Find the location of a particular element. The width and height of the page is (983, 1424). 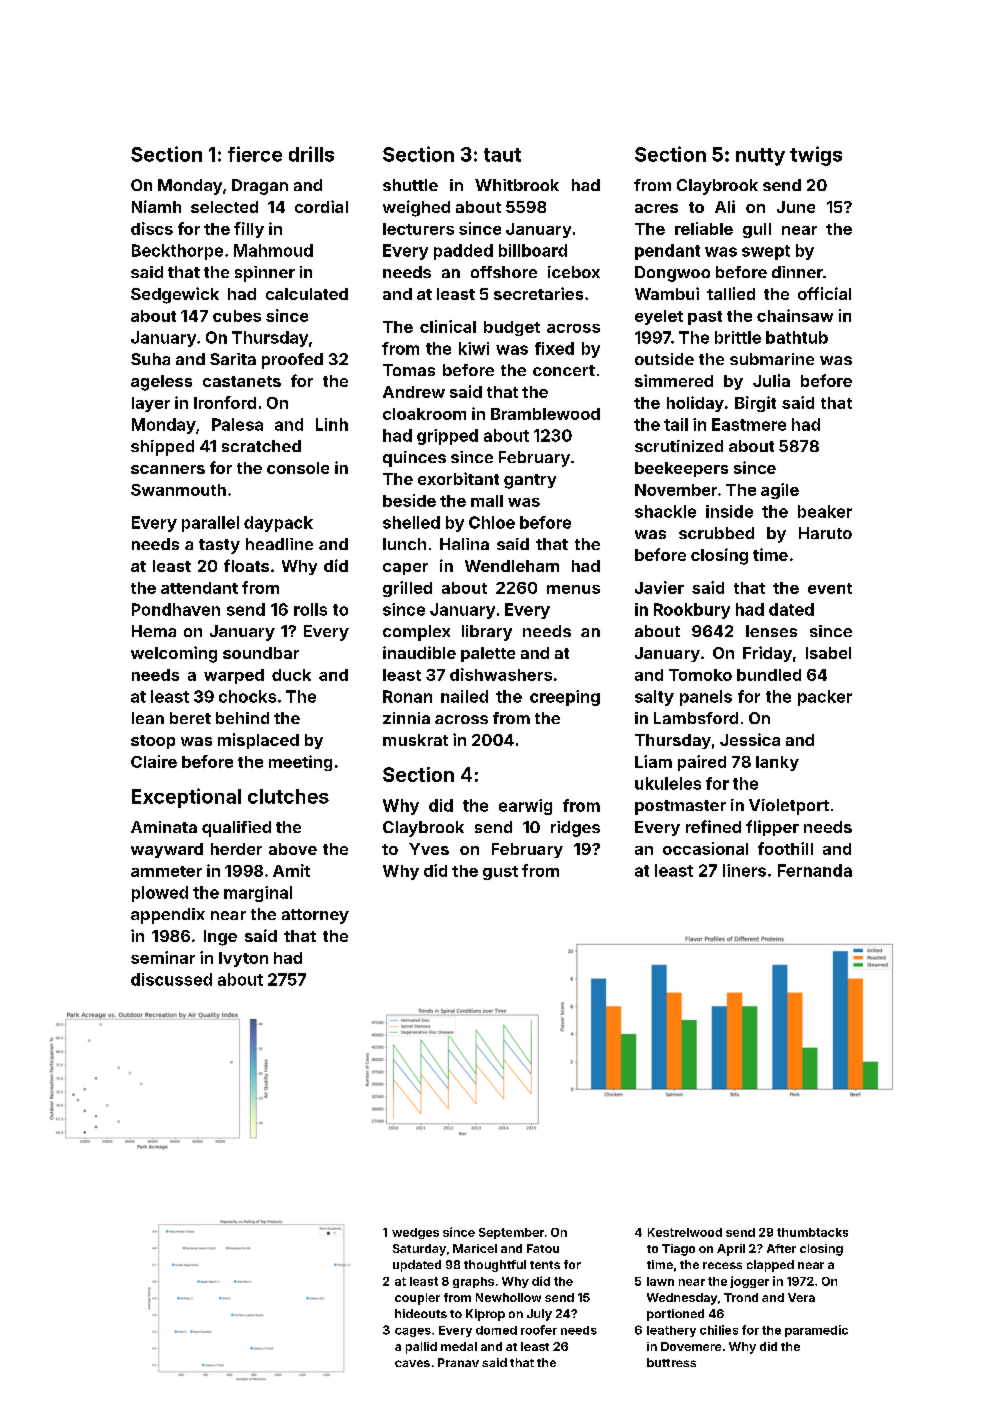

paramedic is located at coordinates (816, 1331).
